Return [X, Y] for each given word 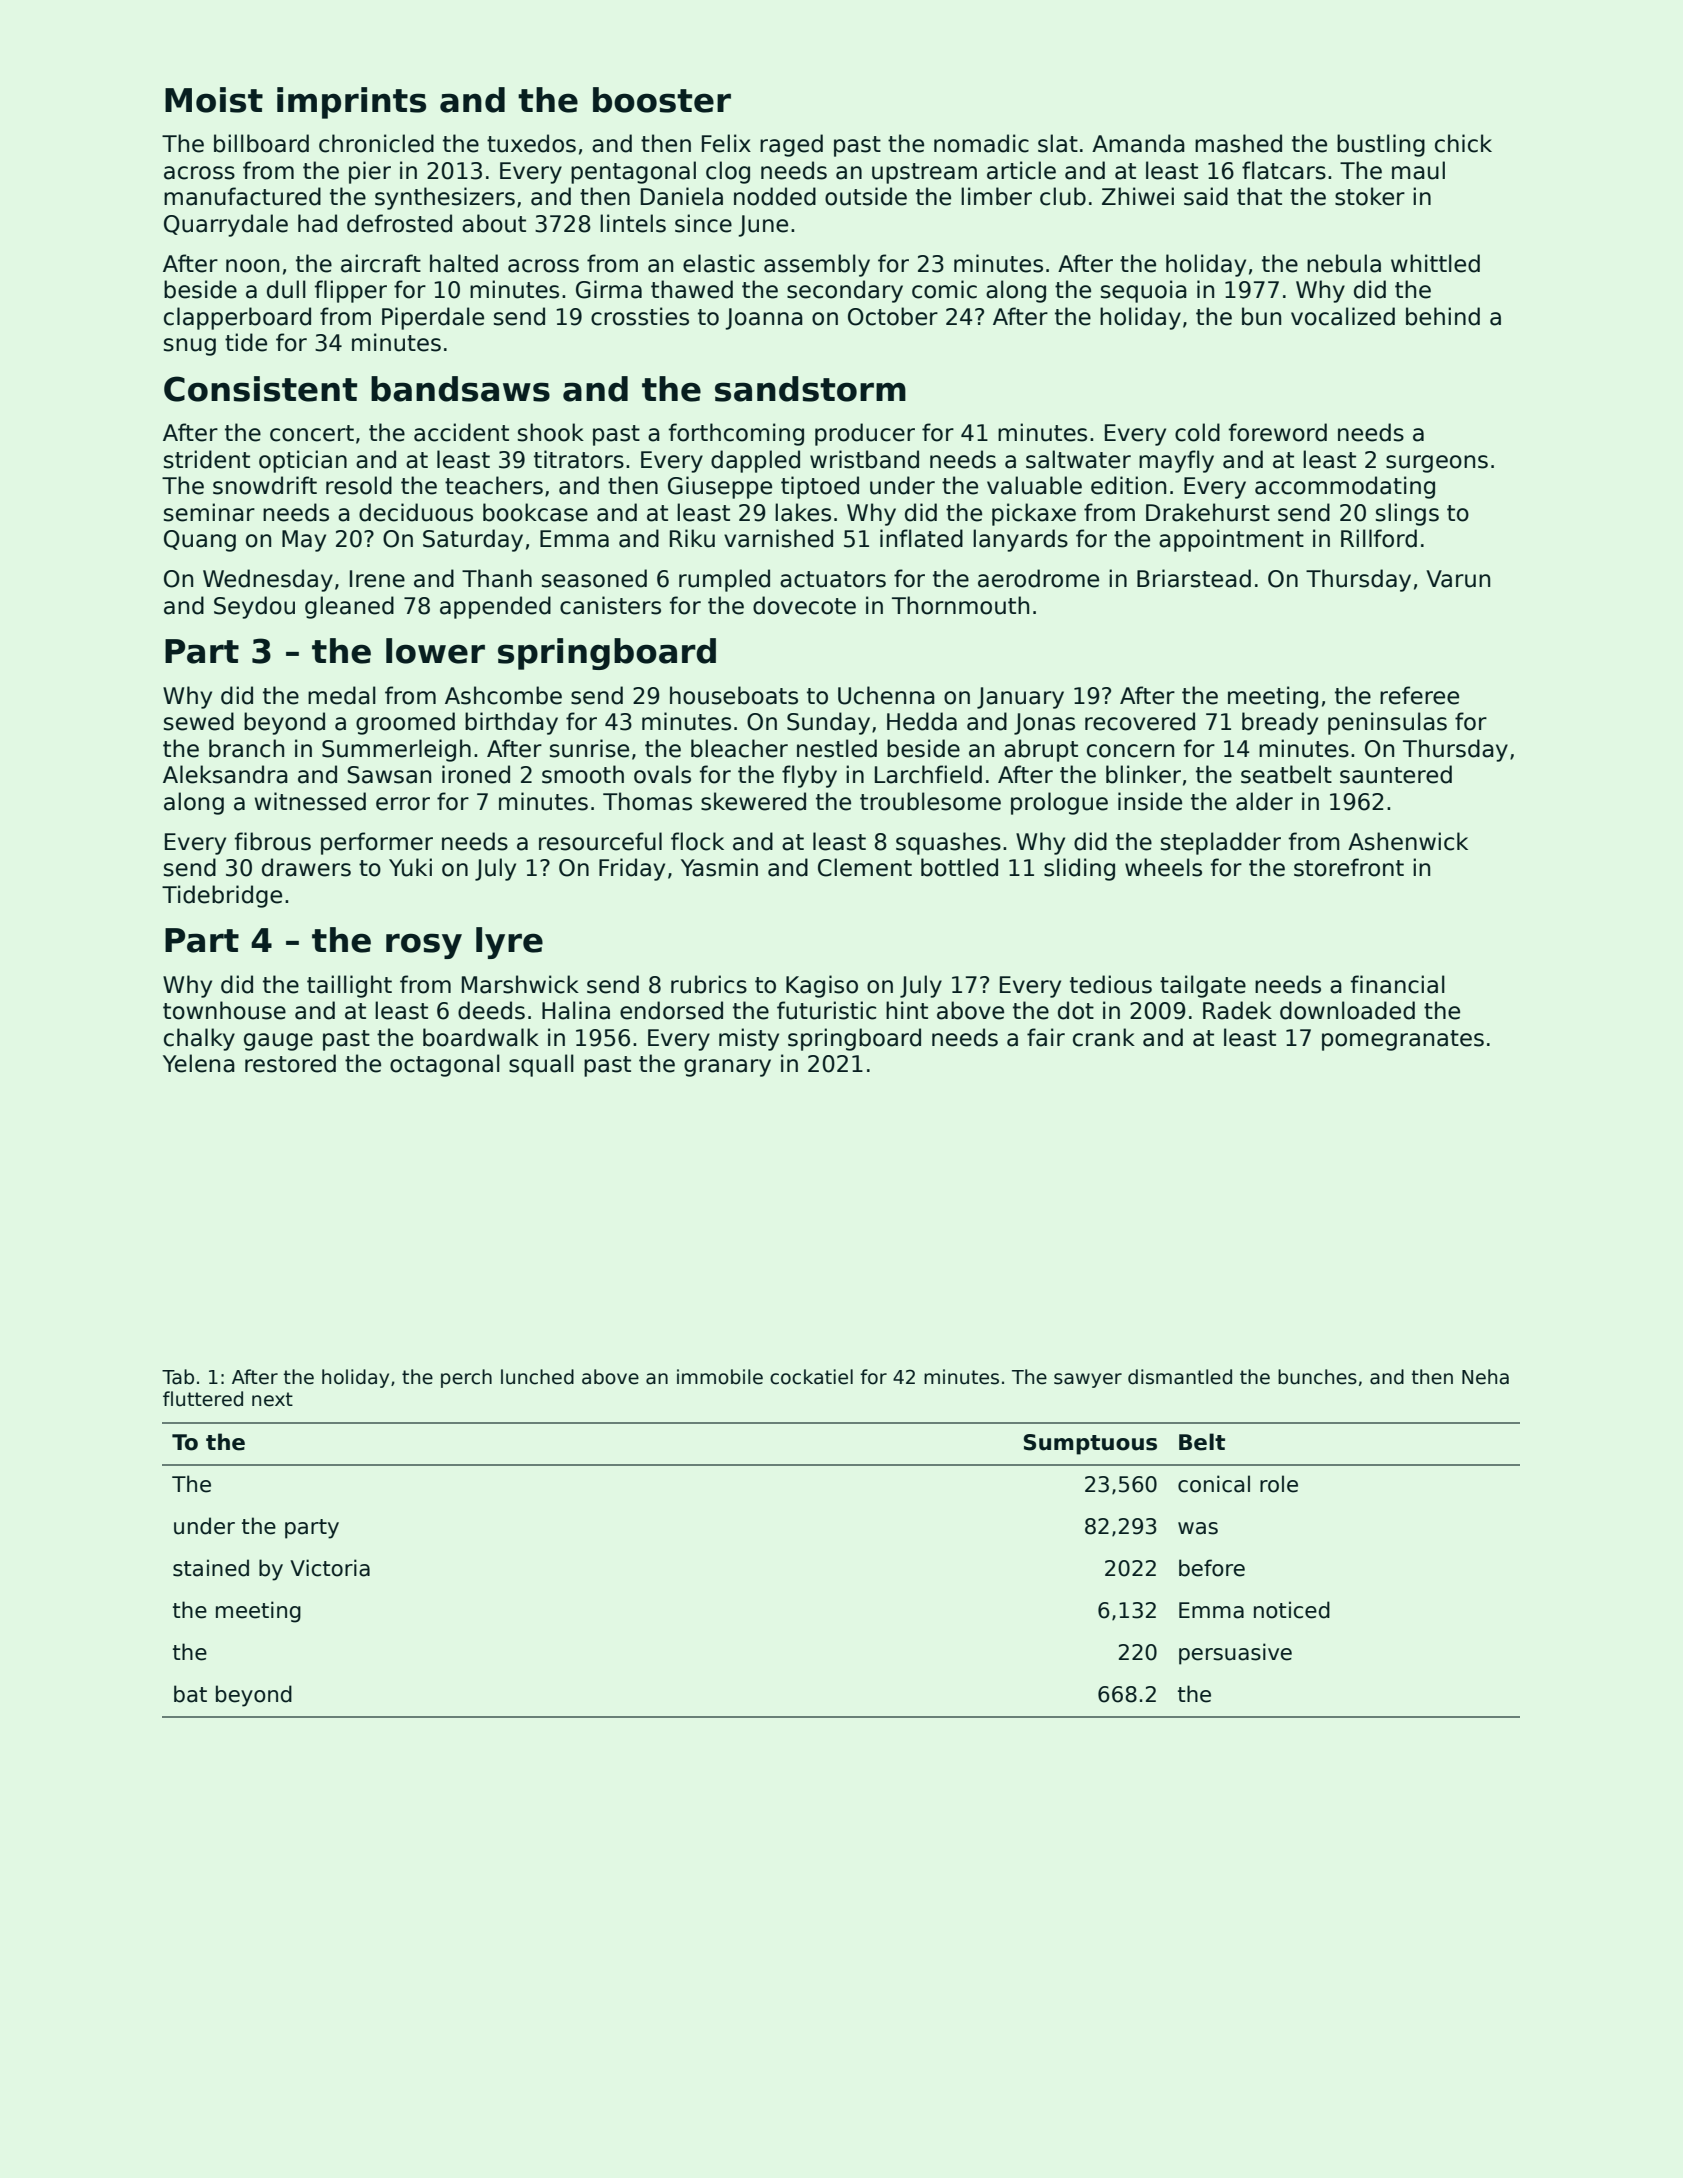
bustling [1381, 145]
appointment [1231, 540]
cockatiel [811, 1377]
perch [466, 1378]
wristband [864, 459]
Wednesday [268, 580]
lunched [537, 1377]
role [1279, 1484]
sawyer [1088, 1380]
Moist [214, 100]
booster [662, 100]
